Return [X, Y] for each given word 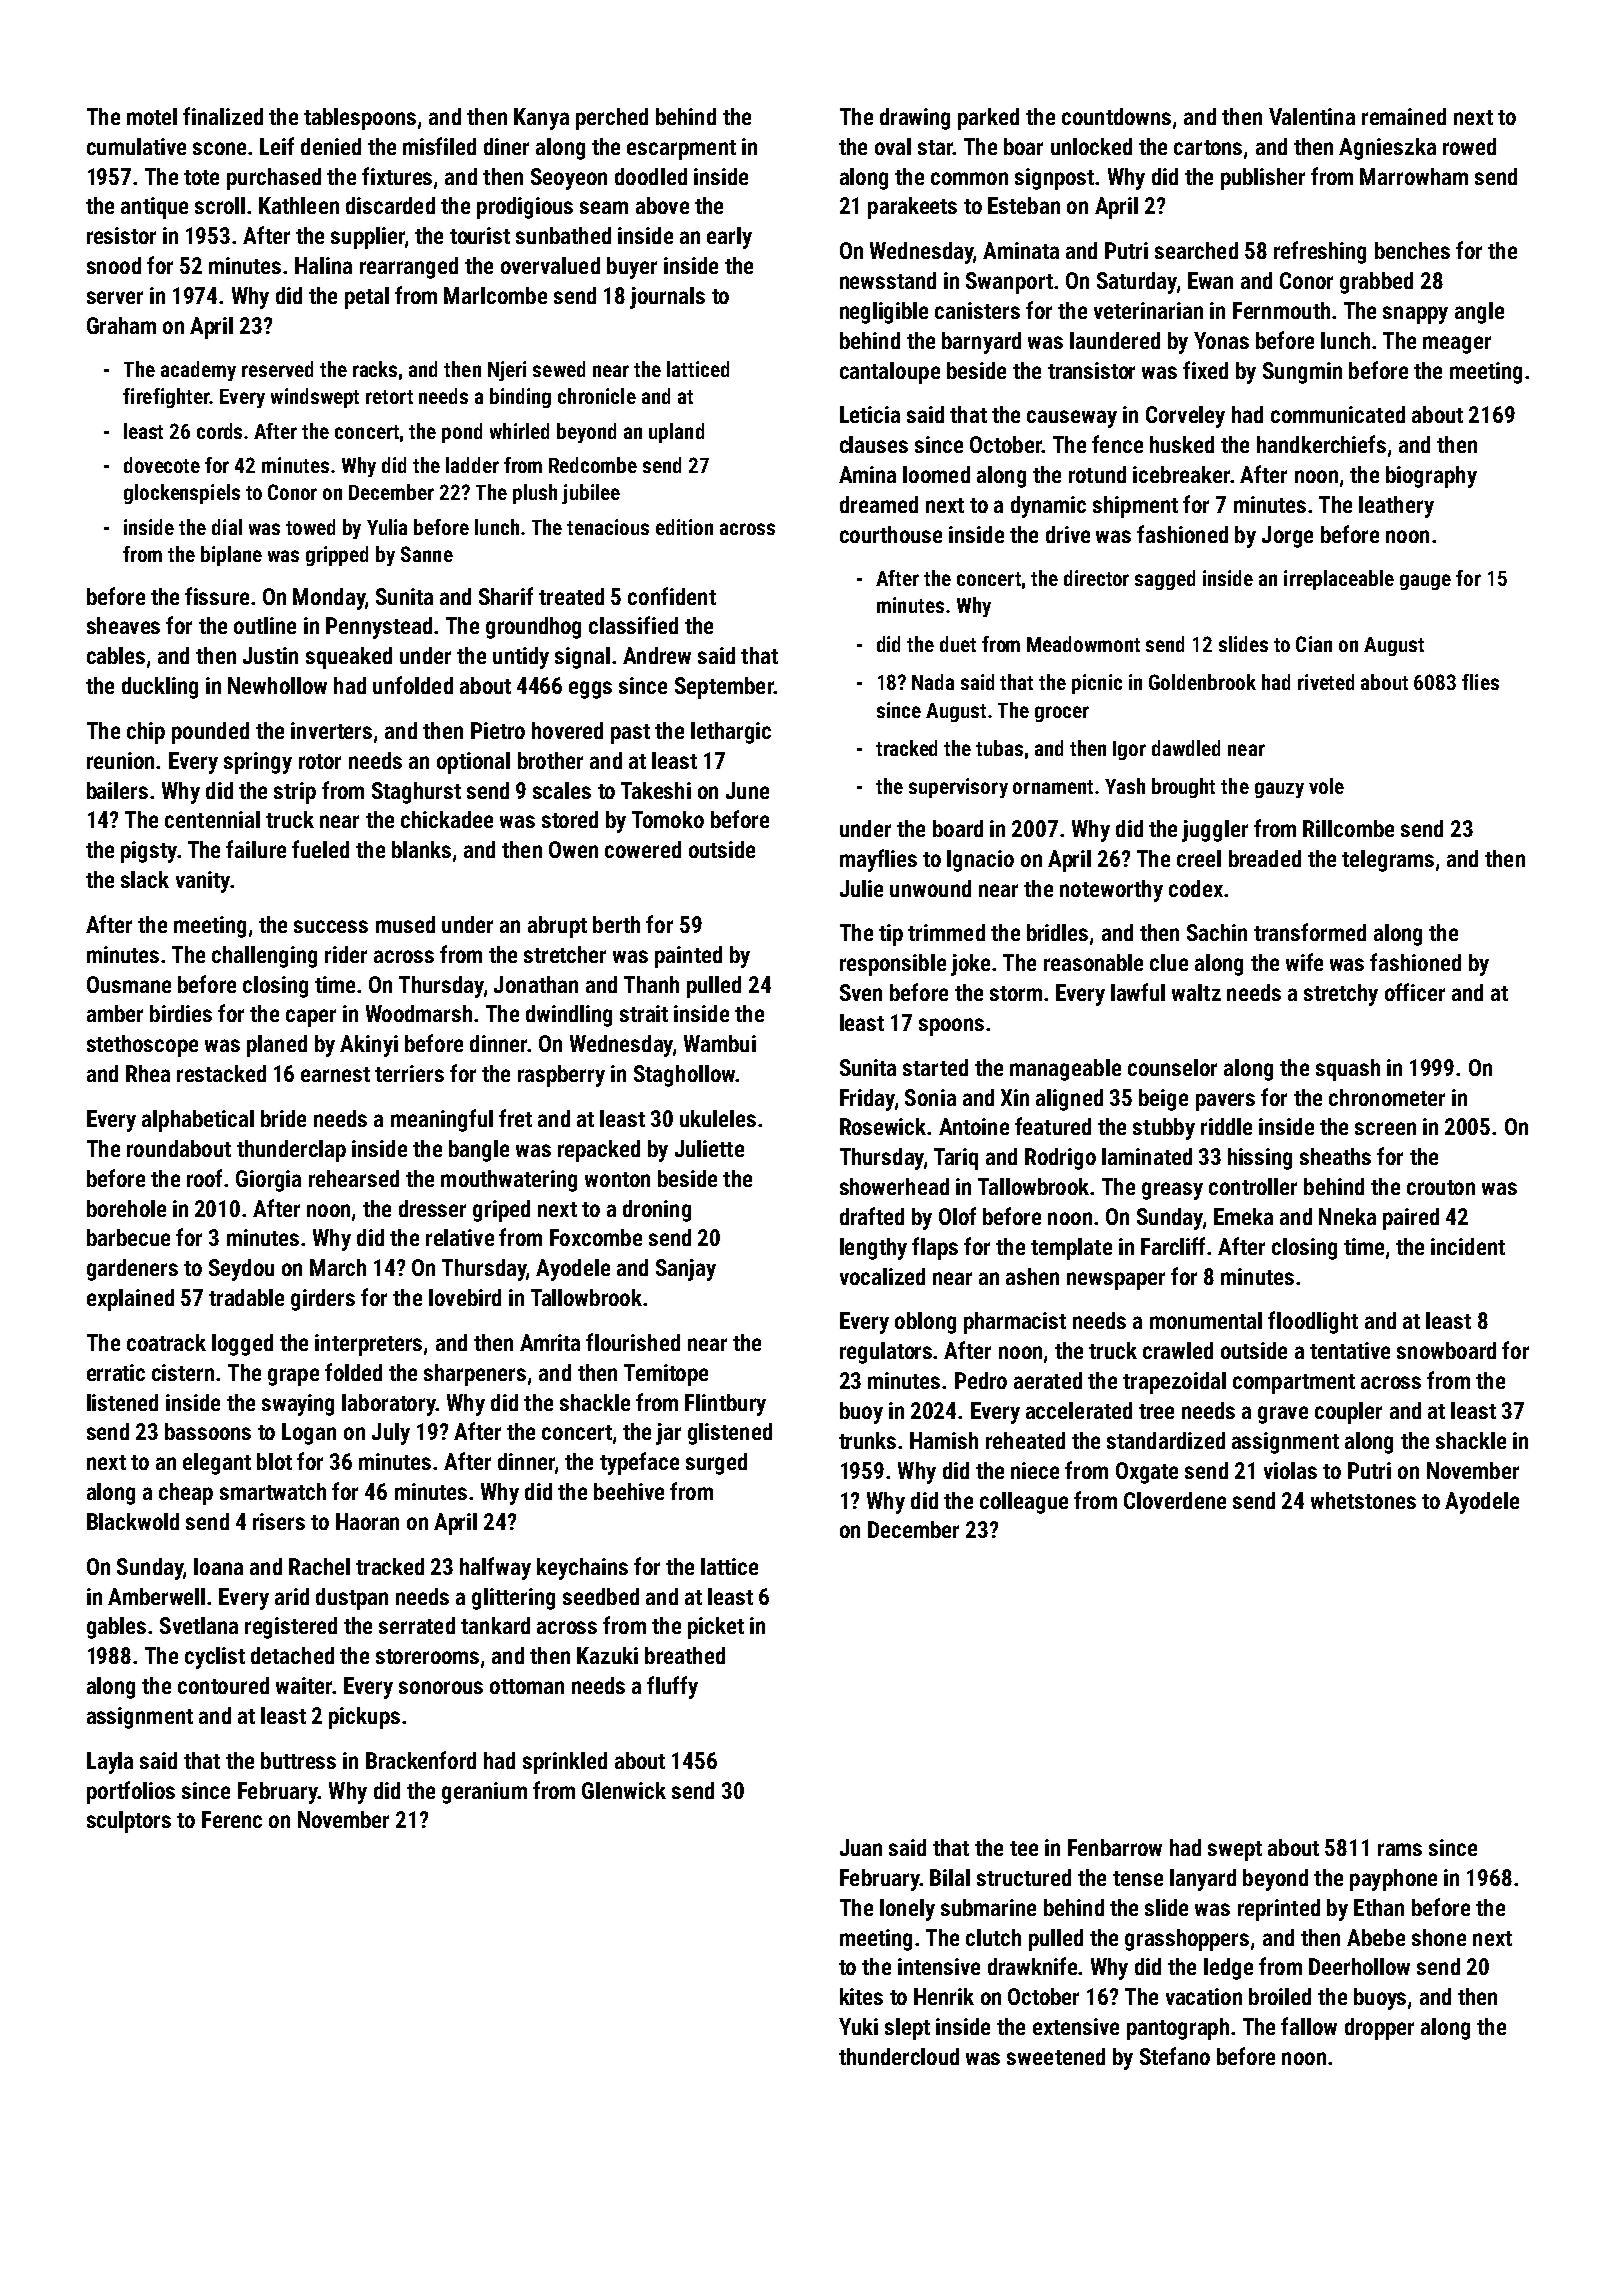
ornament [1053, 787]
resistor [121, 235]
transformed [1310, 932]
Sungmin [1302, 373]
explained [130, 1300]
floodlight [1313, 1322]
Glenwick [624, 1790]
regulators [887, 1353]
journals [667, 298]
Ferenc [232, 1819]
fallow [1309, 2026]
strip [295, 793]
